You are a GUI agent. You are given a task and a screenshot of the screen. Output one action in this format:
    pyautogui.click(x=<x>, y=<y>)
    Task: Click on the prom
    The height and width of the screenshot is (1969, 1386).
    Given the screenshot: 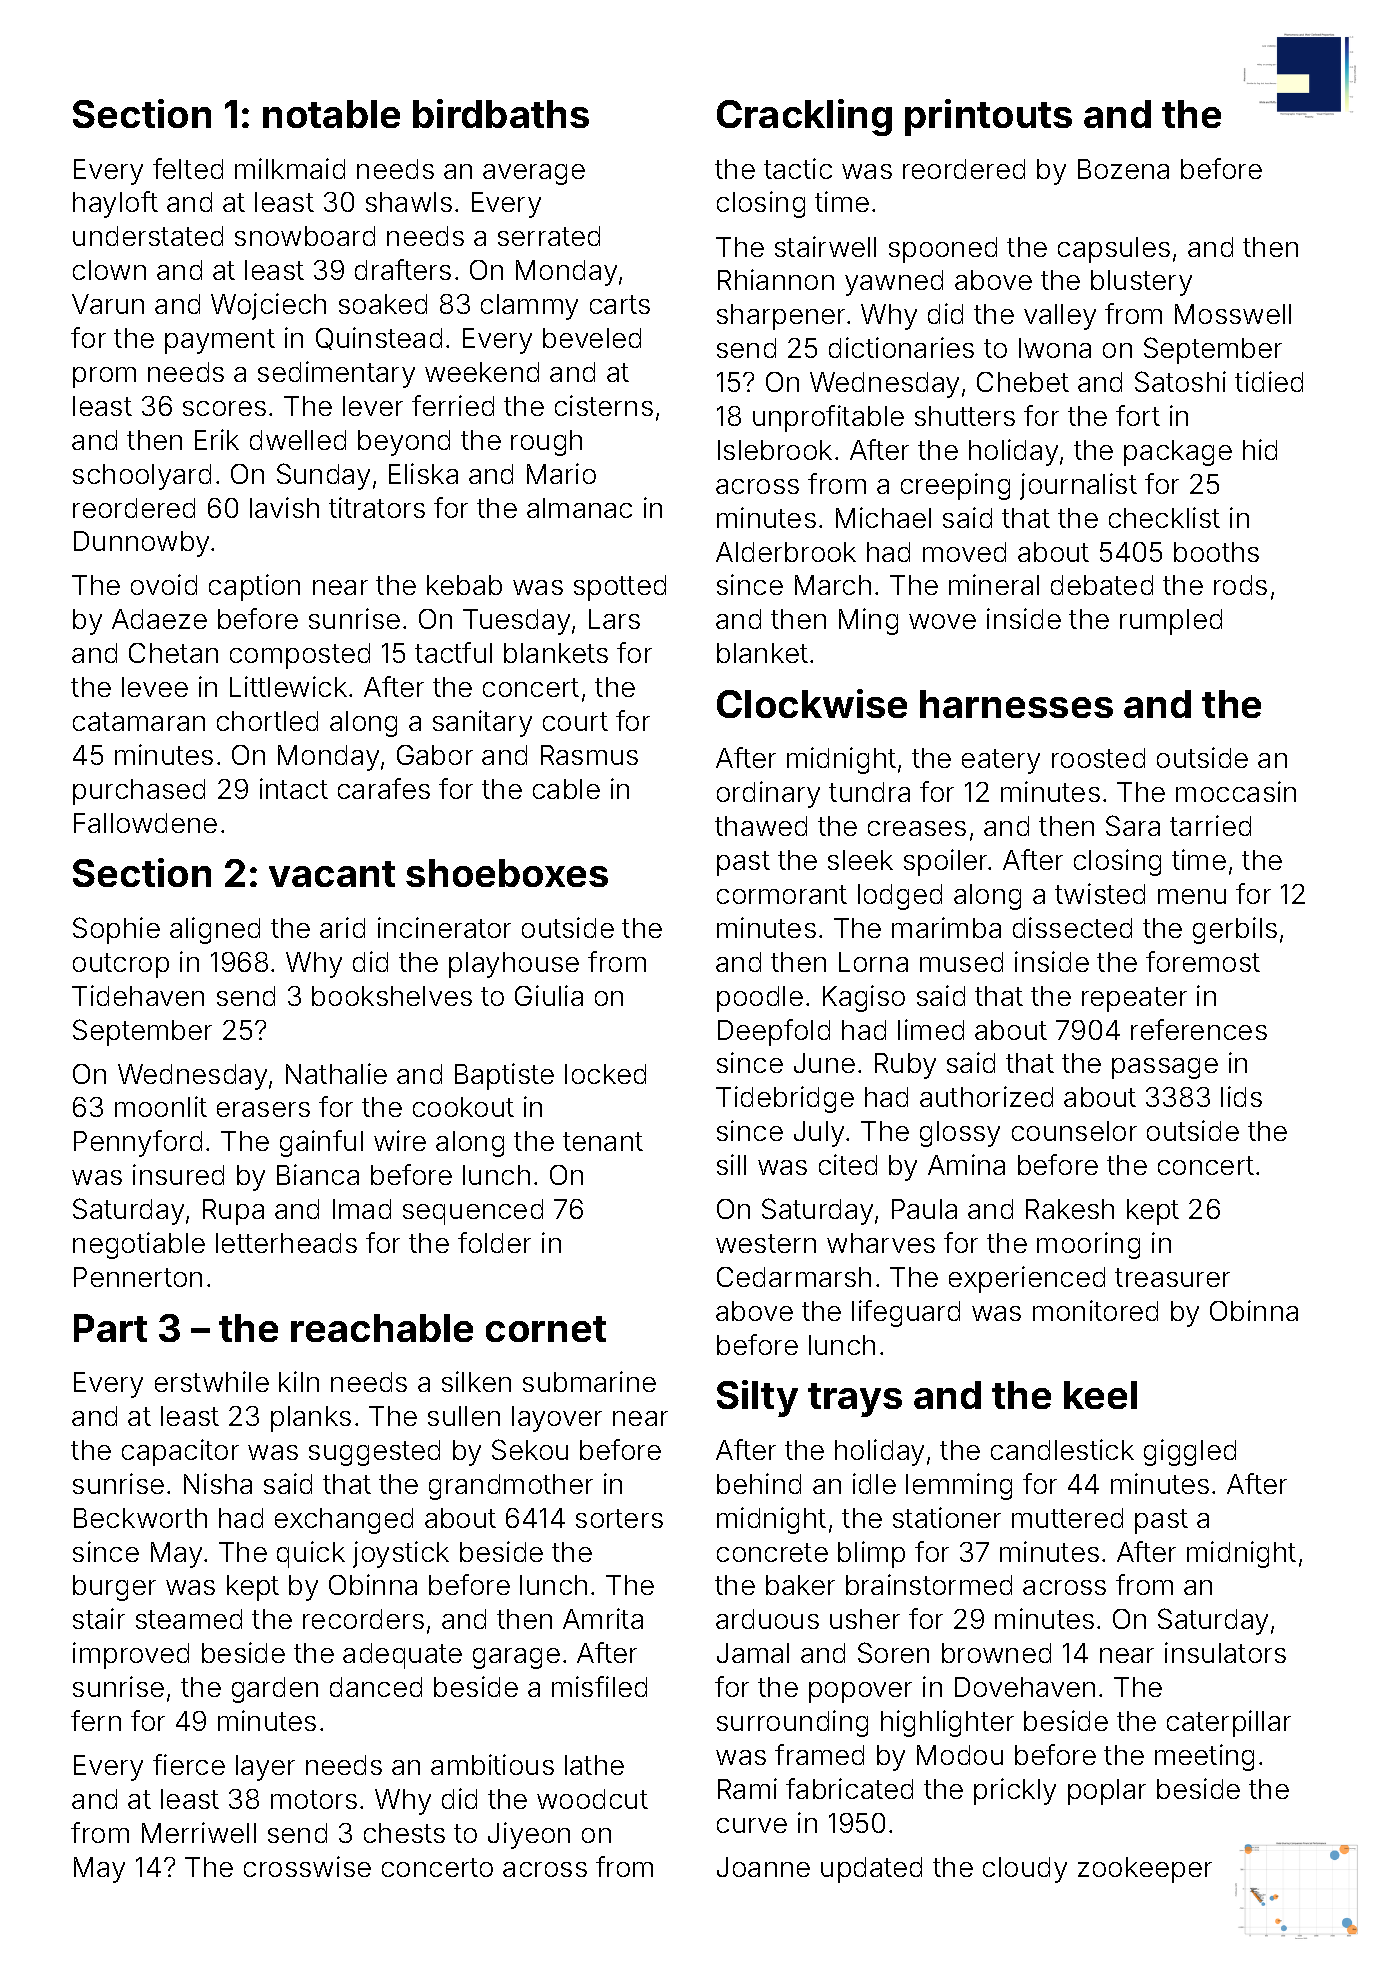 What is the action you would take?
    pyautogui.click(x=104, y=377)
